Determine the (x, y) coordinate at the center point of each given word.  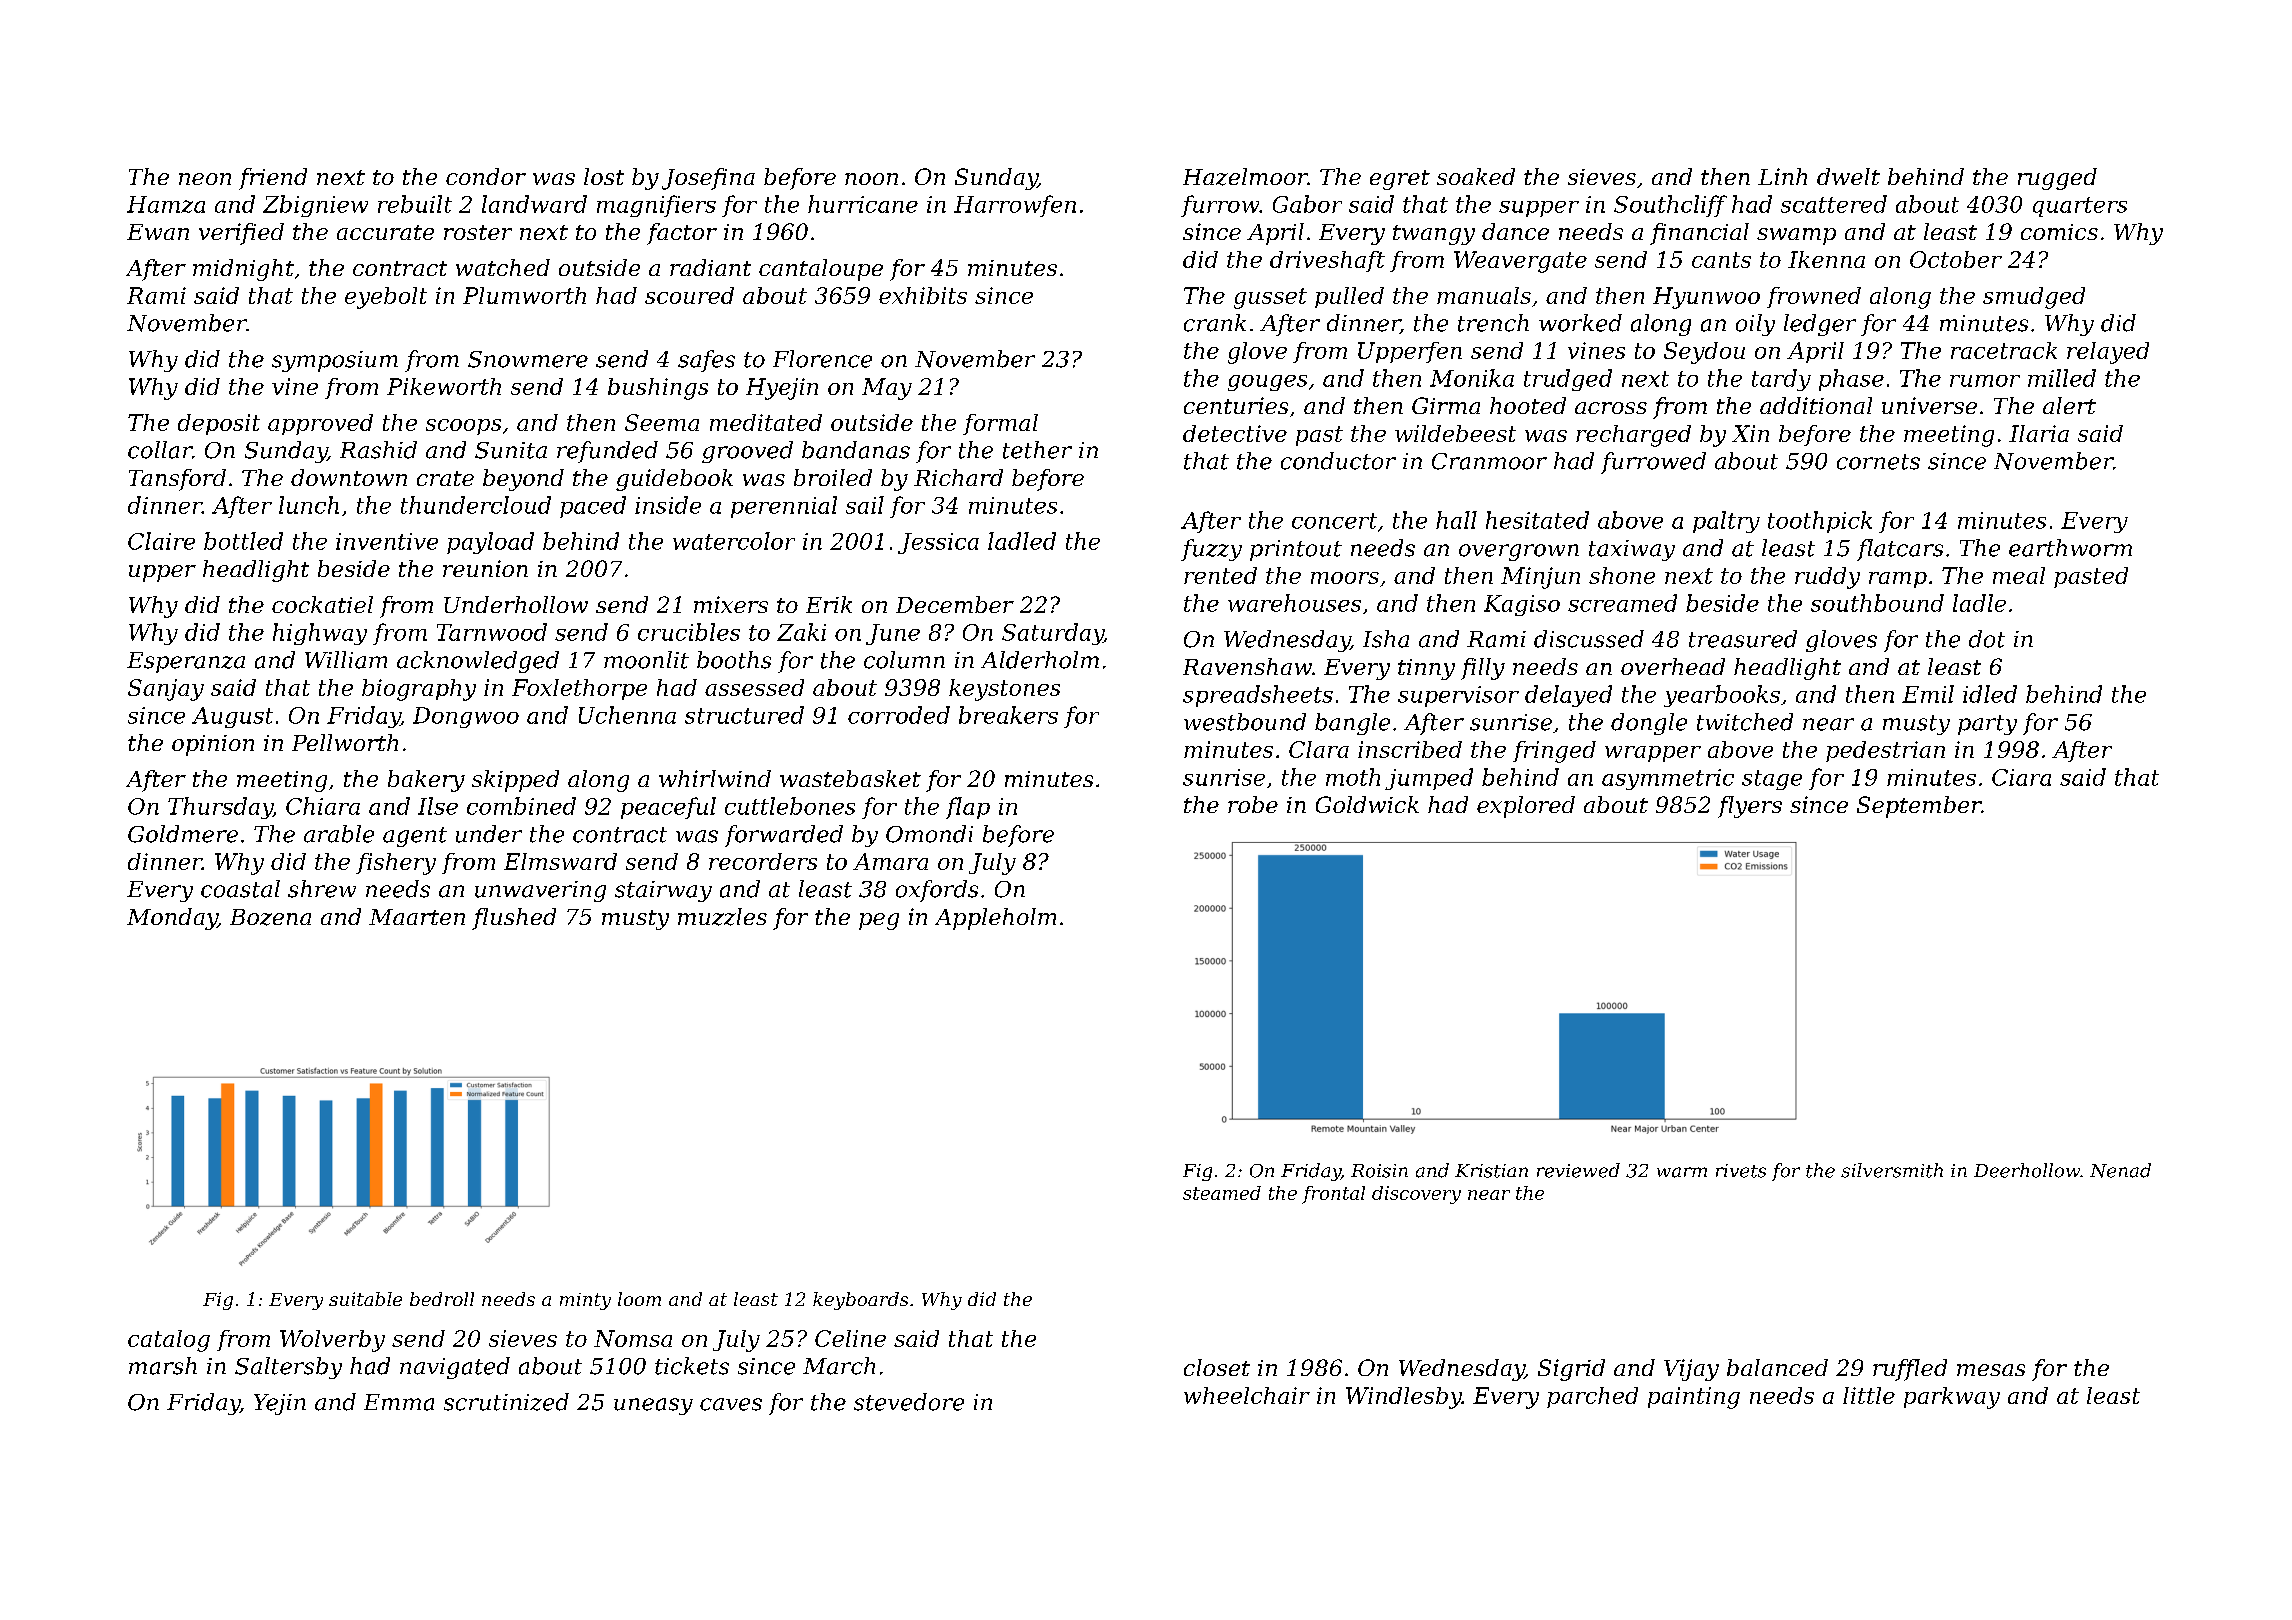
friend (273, 179)
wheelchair (1247, 1395)
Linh (1782, 176)
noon (871, 179)
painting (1694, 1398)
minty (585, 1301)
